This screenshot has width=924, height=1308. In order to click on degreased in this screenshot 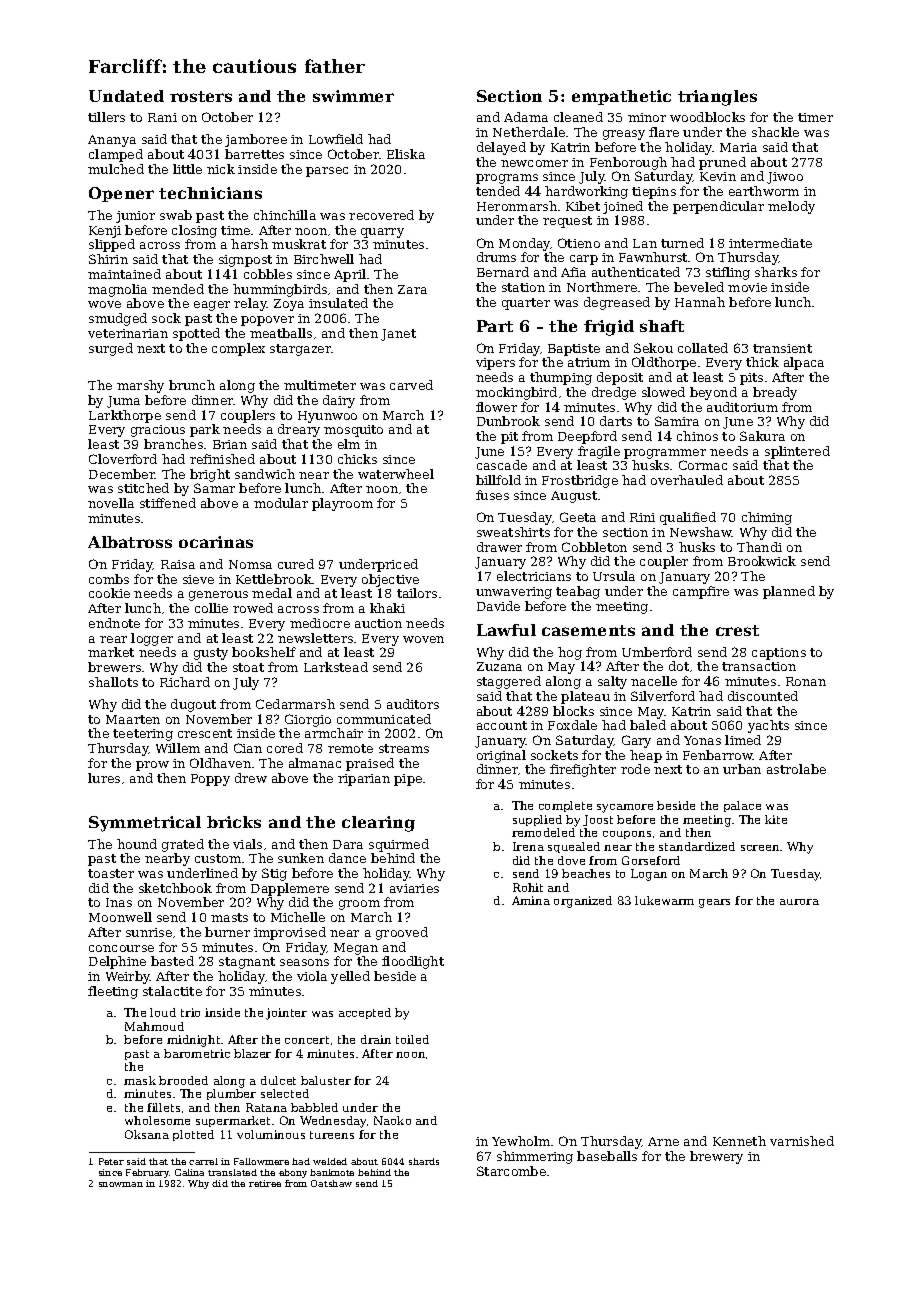, I will do `click(617, 303)`.
